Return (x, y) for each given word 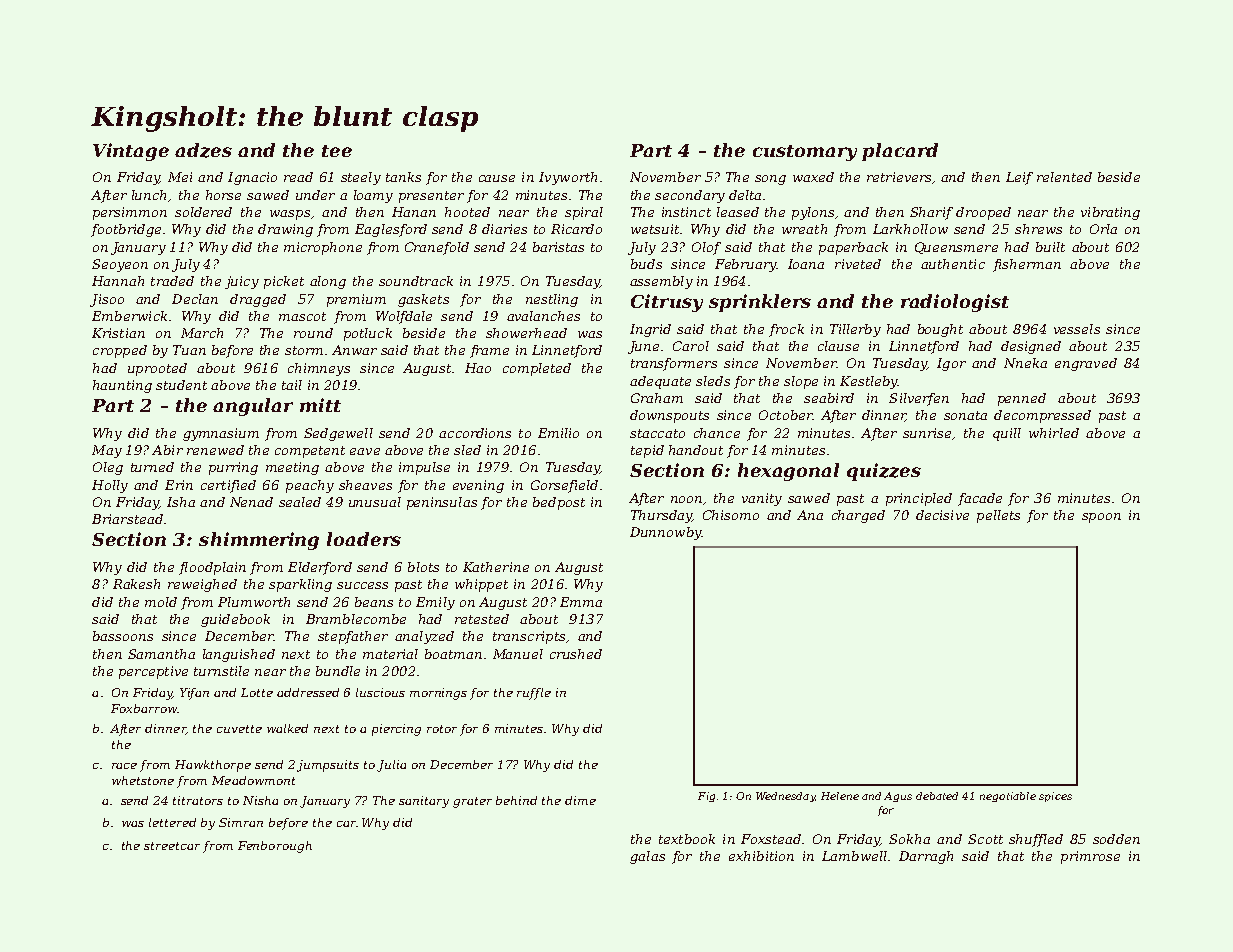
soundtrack (416, 281)
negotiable (1008, 797)
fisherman (1027, 265)
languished (239, 655)
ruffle (534, 694)
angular (253, 407)
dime (580, 800)
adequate (660, 382)
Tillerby (855, 330)
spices (1055, 797)
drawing (285, 230)
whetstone (143, 780)
